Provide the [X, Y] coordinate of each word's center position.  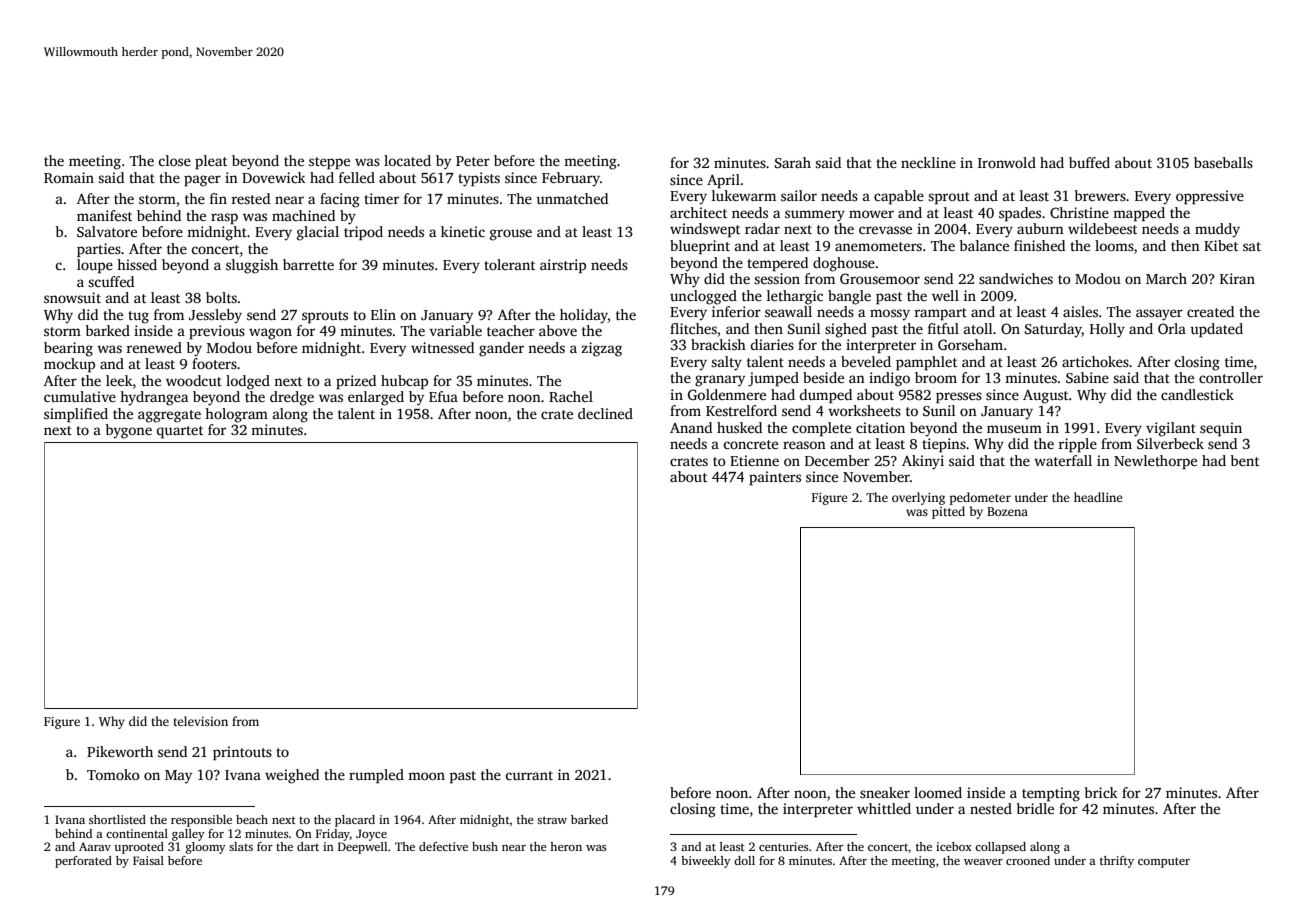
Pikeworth [120, 751]
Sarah [793, 162]
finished [1039, 245]
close [174, 160]
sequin [1221, 429]
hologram [236, 415]
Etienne [754, 460]
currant [529, 775]
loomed [938, 792]
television [200, 721]
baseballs [1223, 162]
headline [1098, 497]
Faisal [148, 860]
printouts [242, 753]
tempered [777, 264]
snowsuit [72, 297]
